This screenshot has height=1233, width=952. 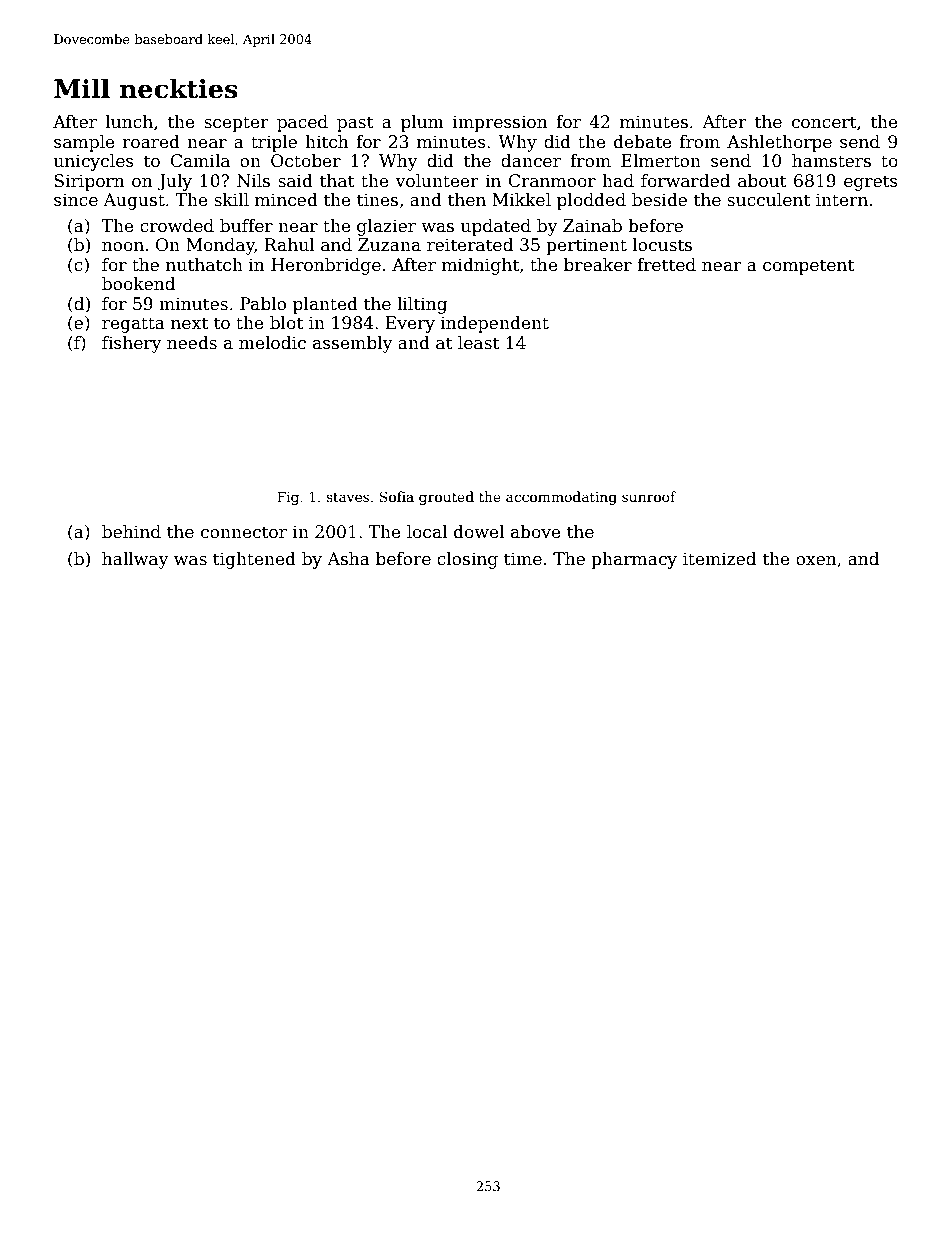 What do you see at coordinates (659, 200) in the screenshot?
I see `beside` at bounding box center [659, 200].
